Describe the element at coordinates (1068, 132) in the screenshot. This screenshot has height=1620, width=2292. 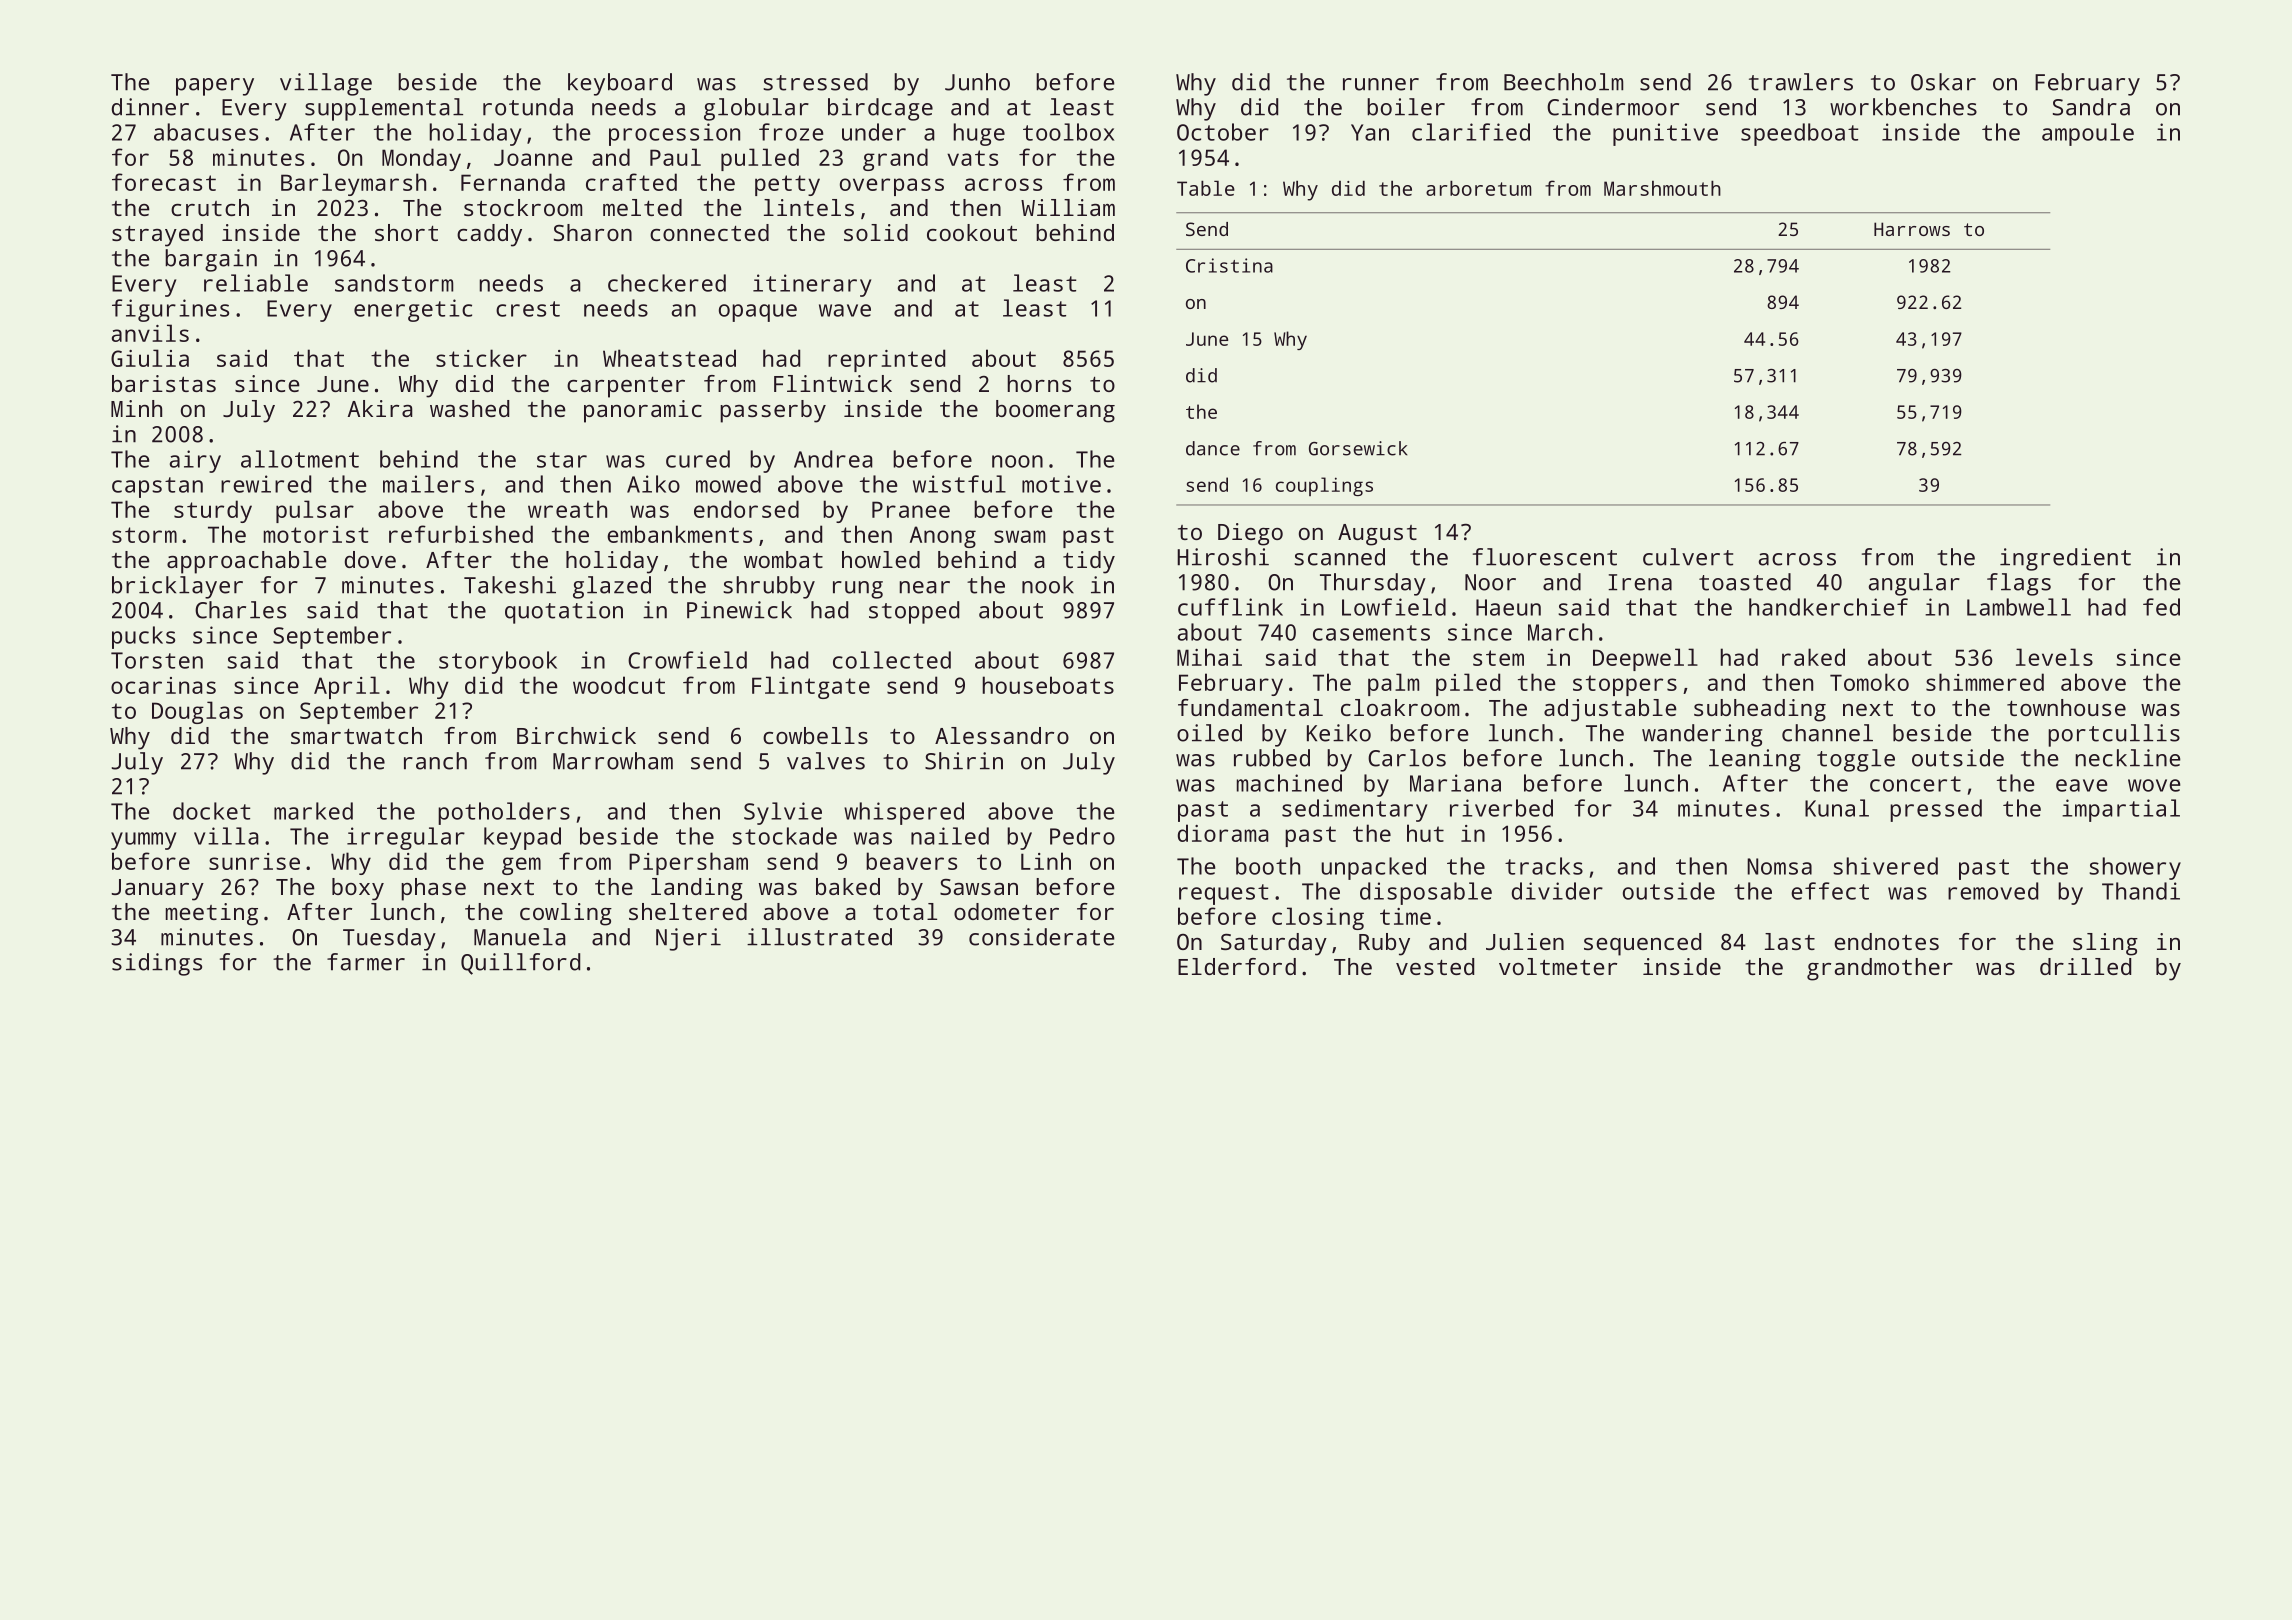
I see `toolbox` at that location.
